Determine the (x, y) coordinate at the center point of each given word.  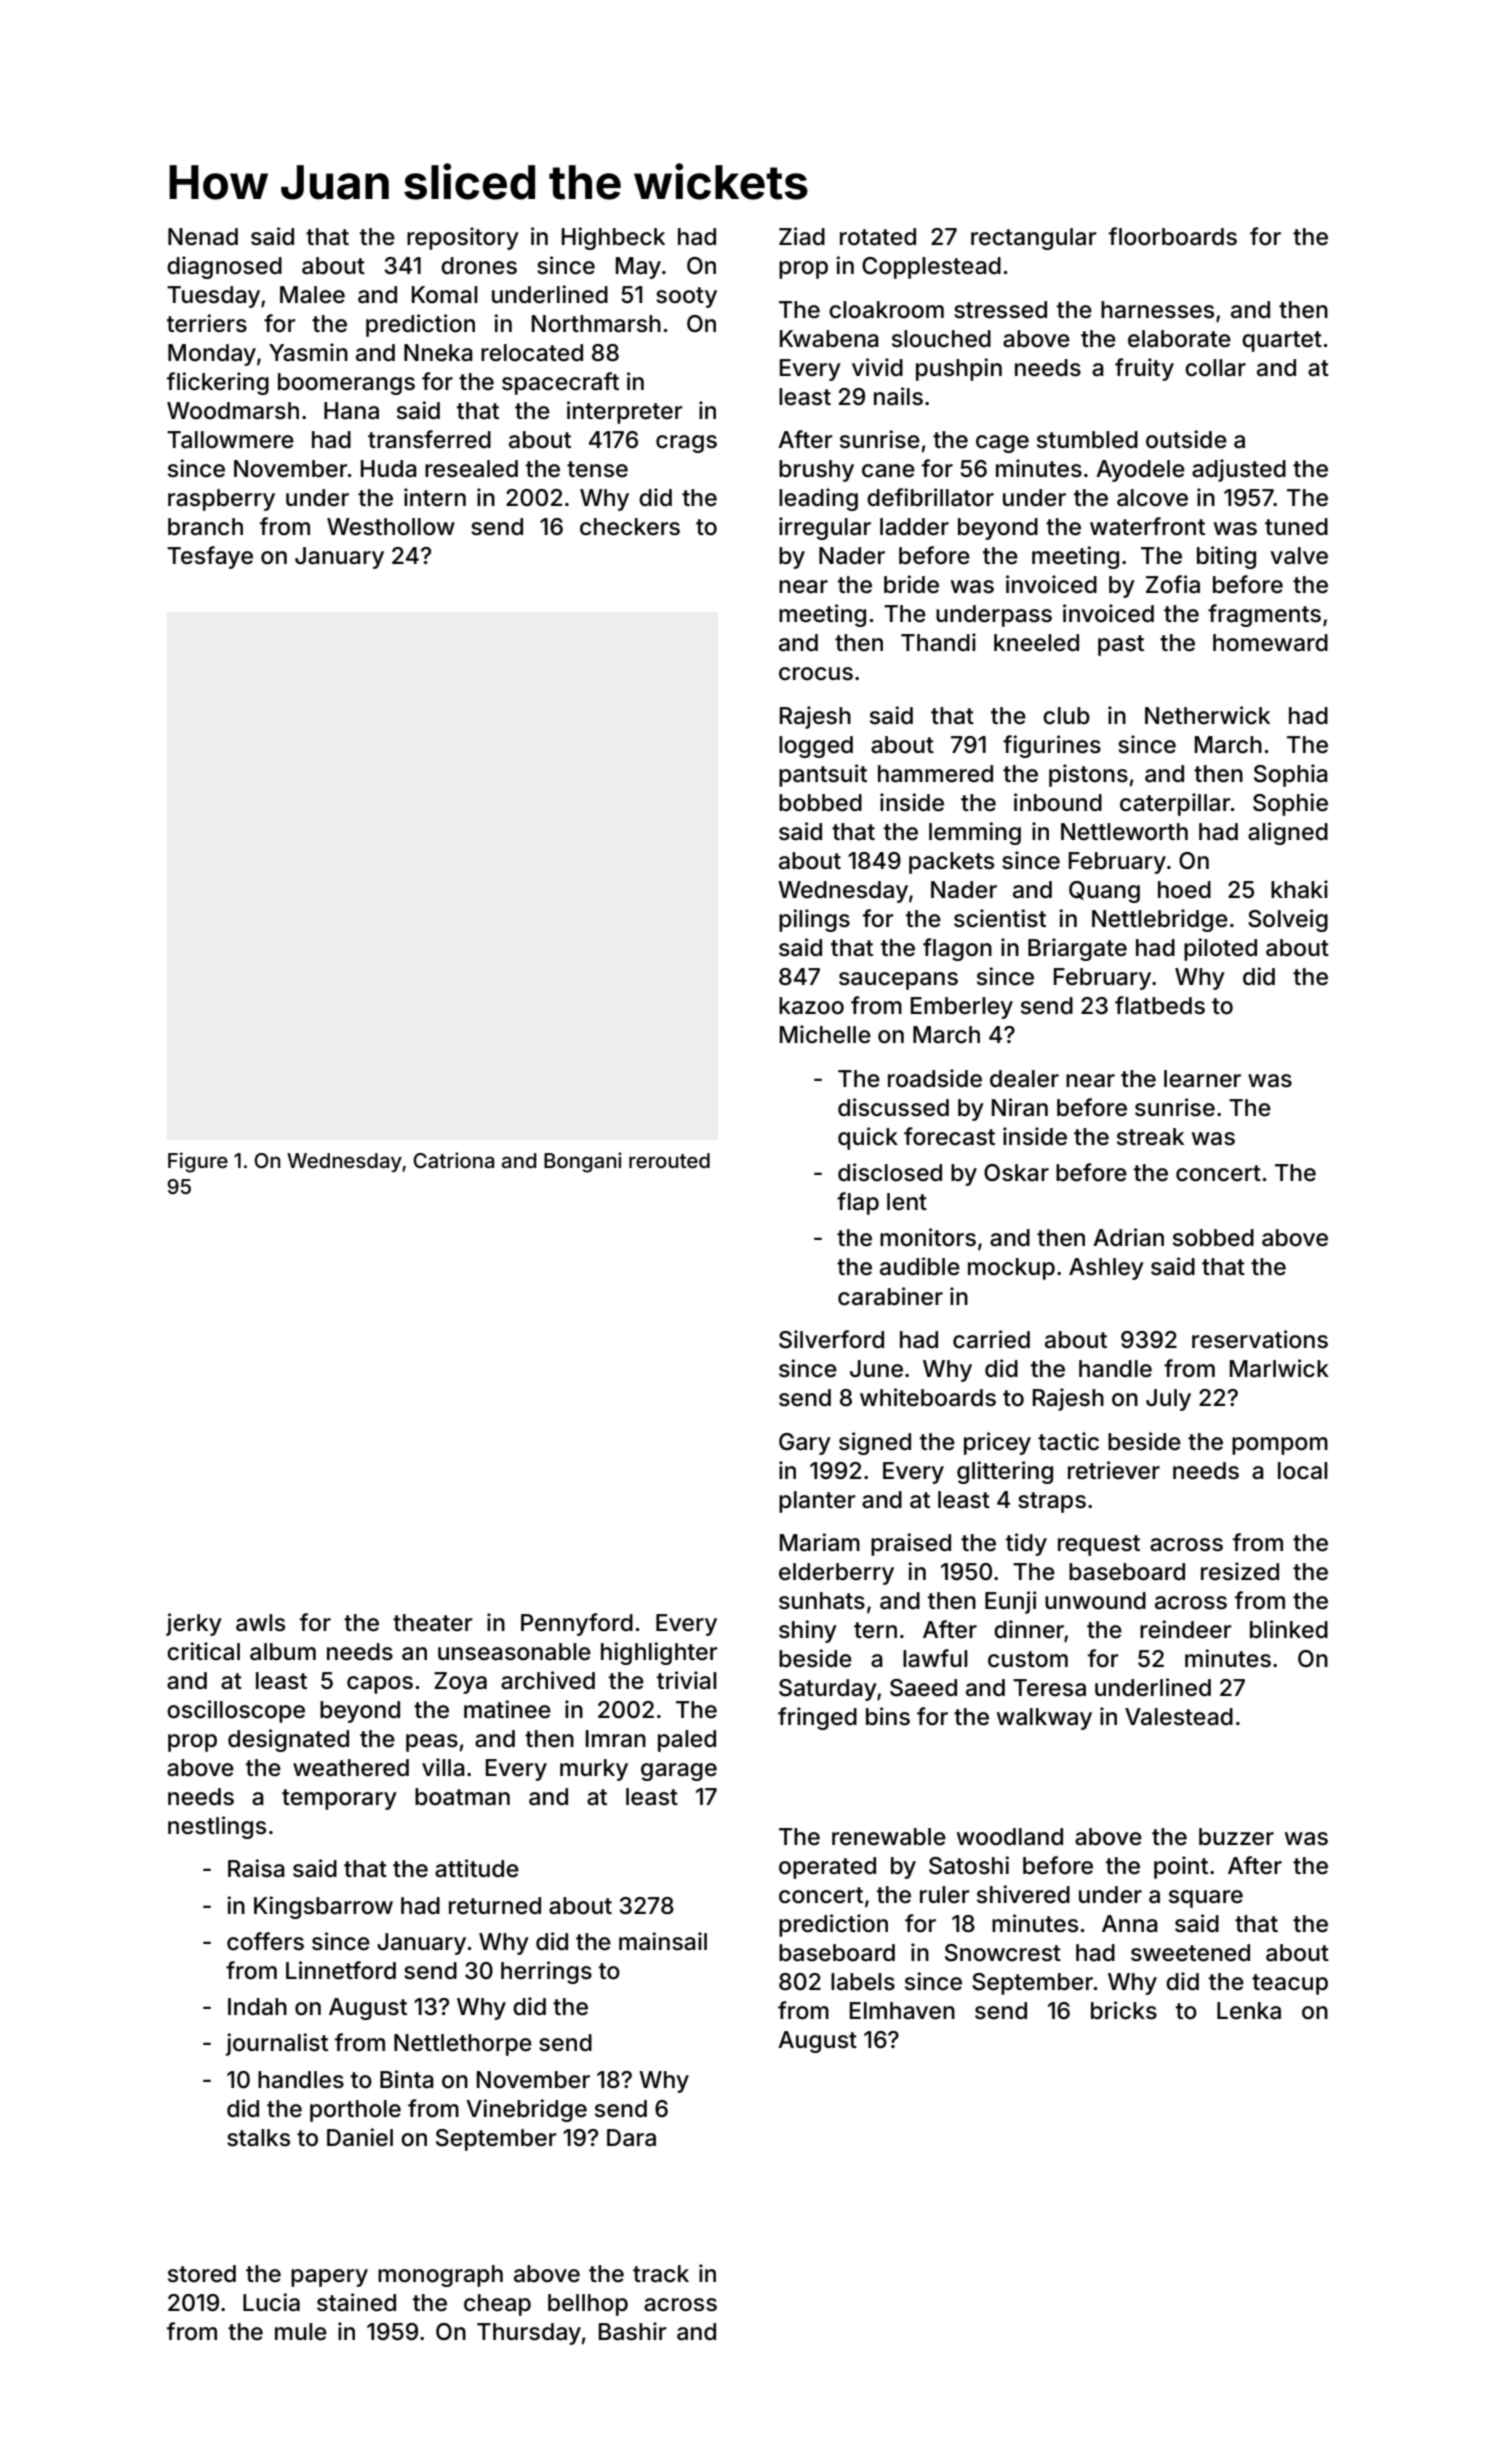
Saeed (923, 1688)
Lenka (1249, 2011)
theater (433, 1623)
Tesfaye (210, 557)
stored (202, 2274)
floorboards (1173, 236)
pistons (1088, 775)
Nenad (203, 237)
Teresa (1049, 1688)
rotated (878, 237)
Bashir (633, 2331)
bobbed (820, 803)
